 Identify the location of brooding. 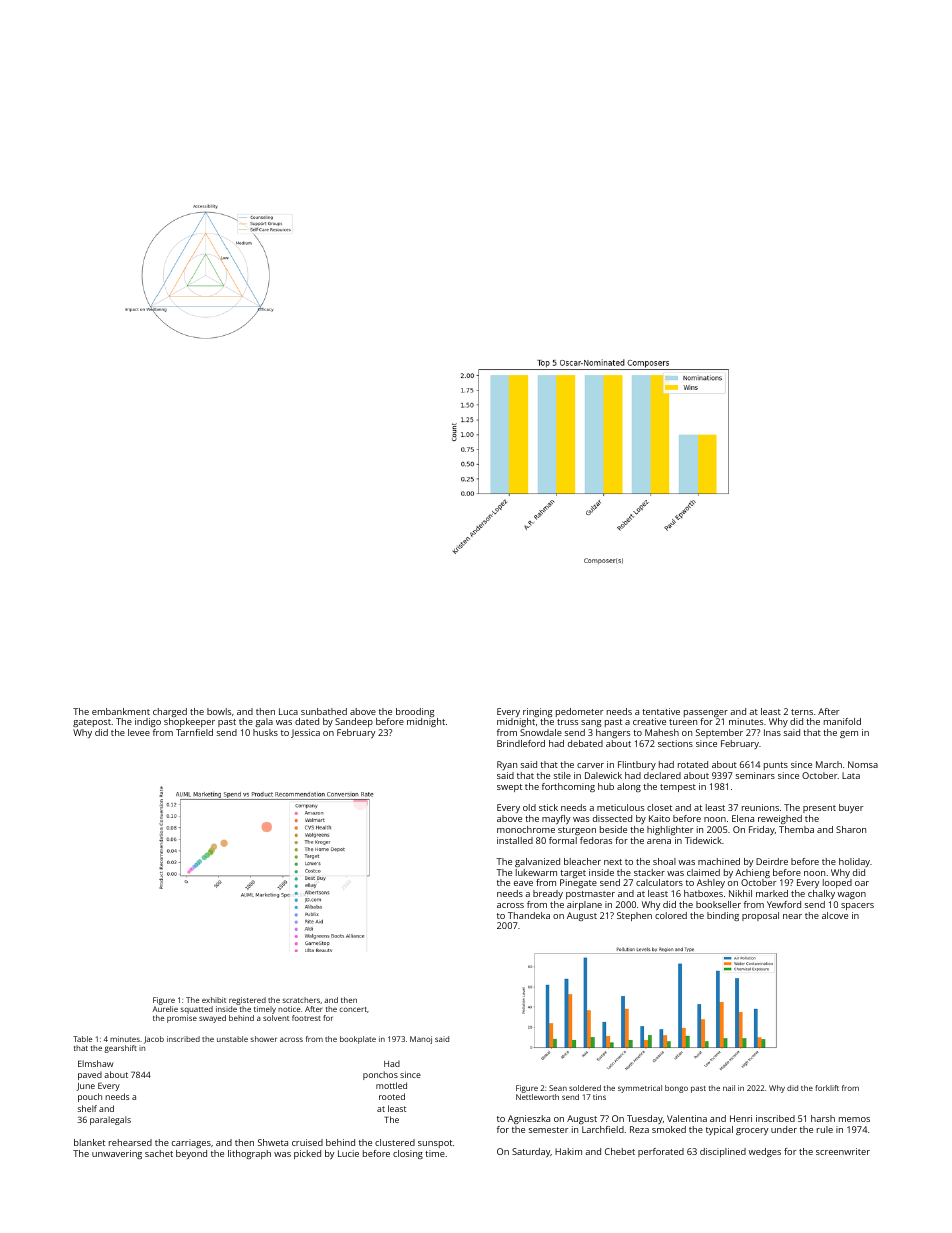
(415, 712).
